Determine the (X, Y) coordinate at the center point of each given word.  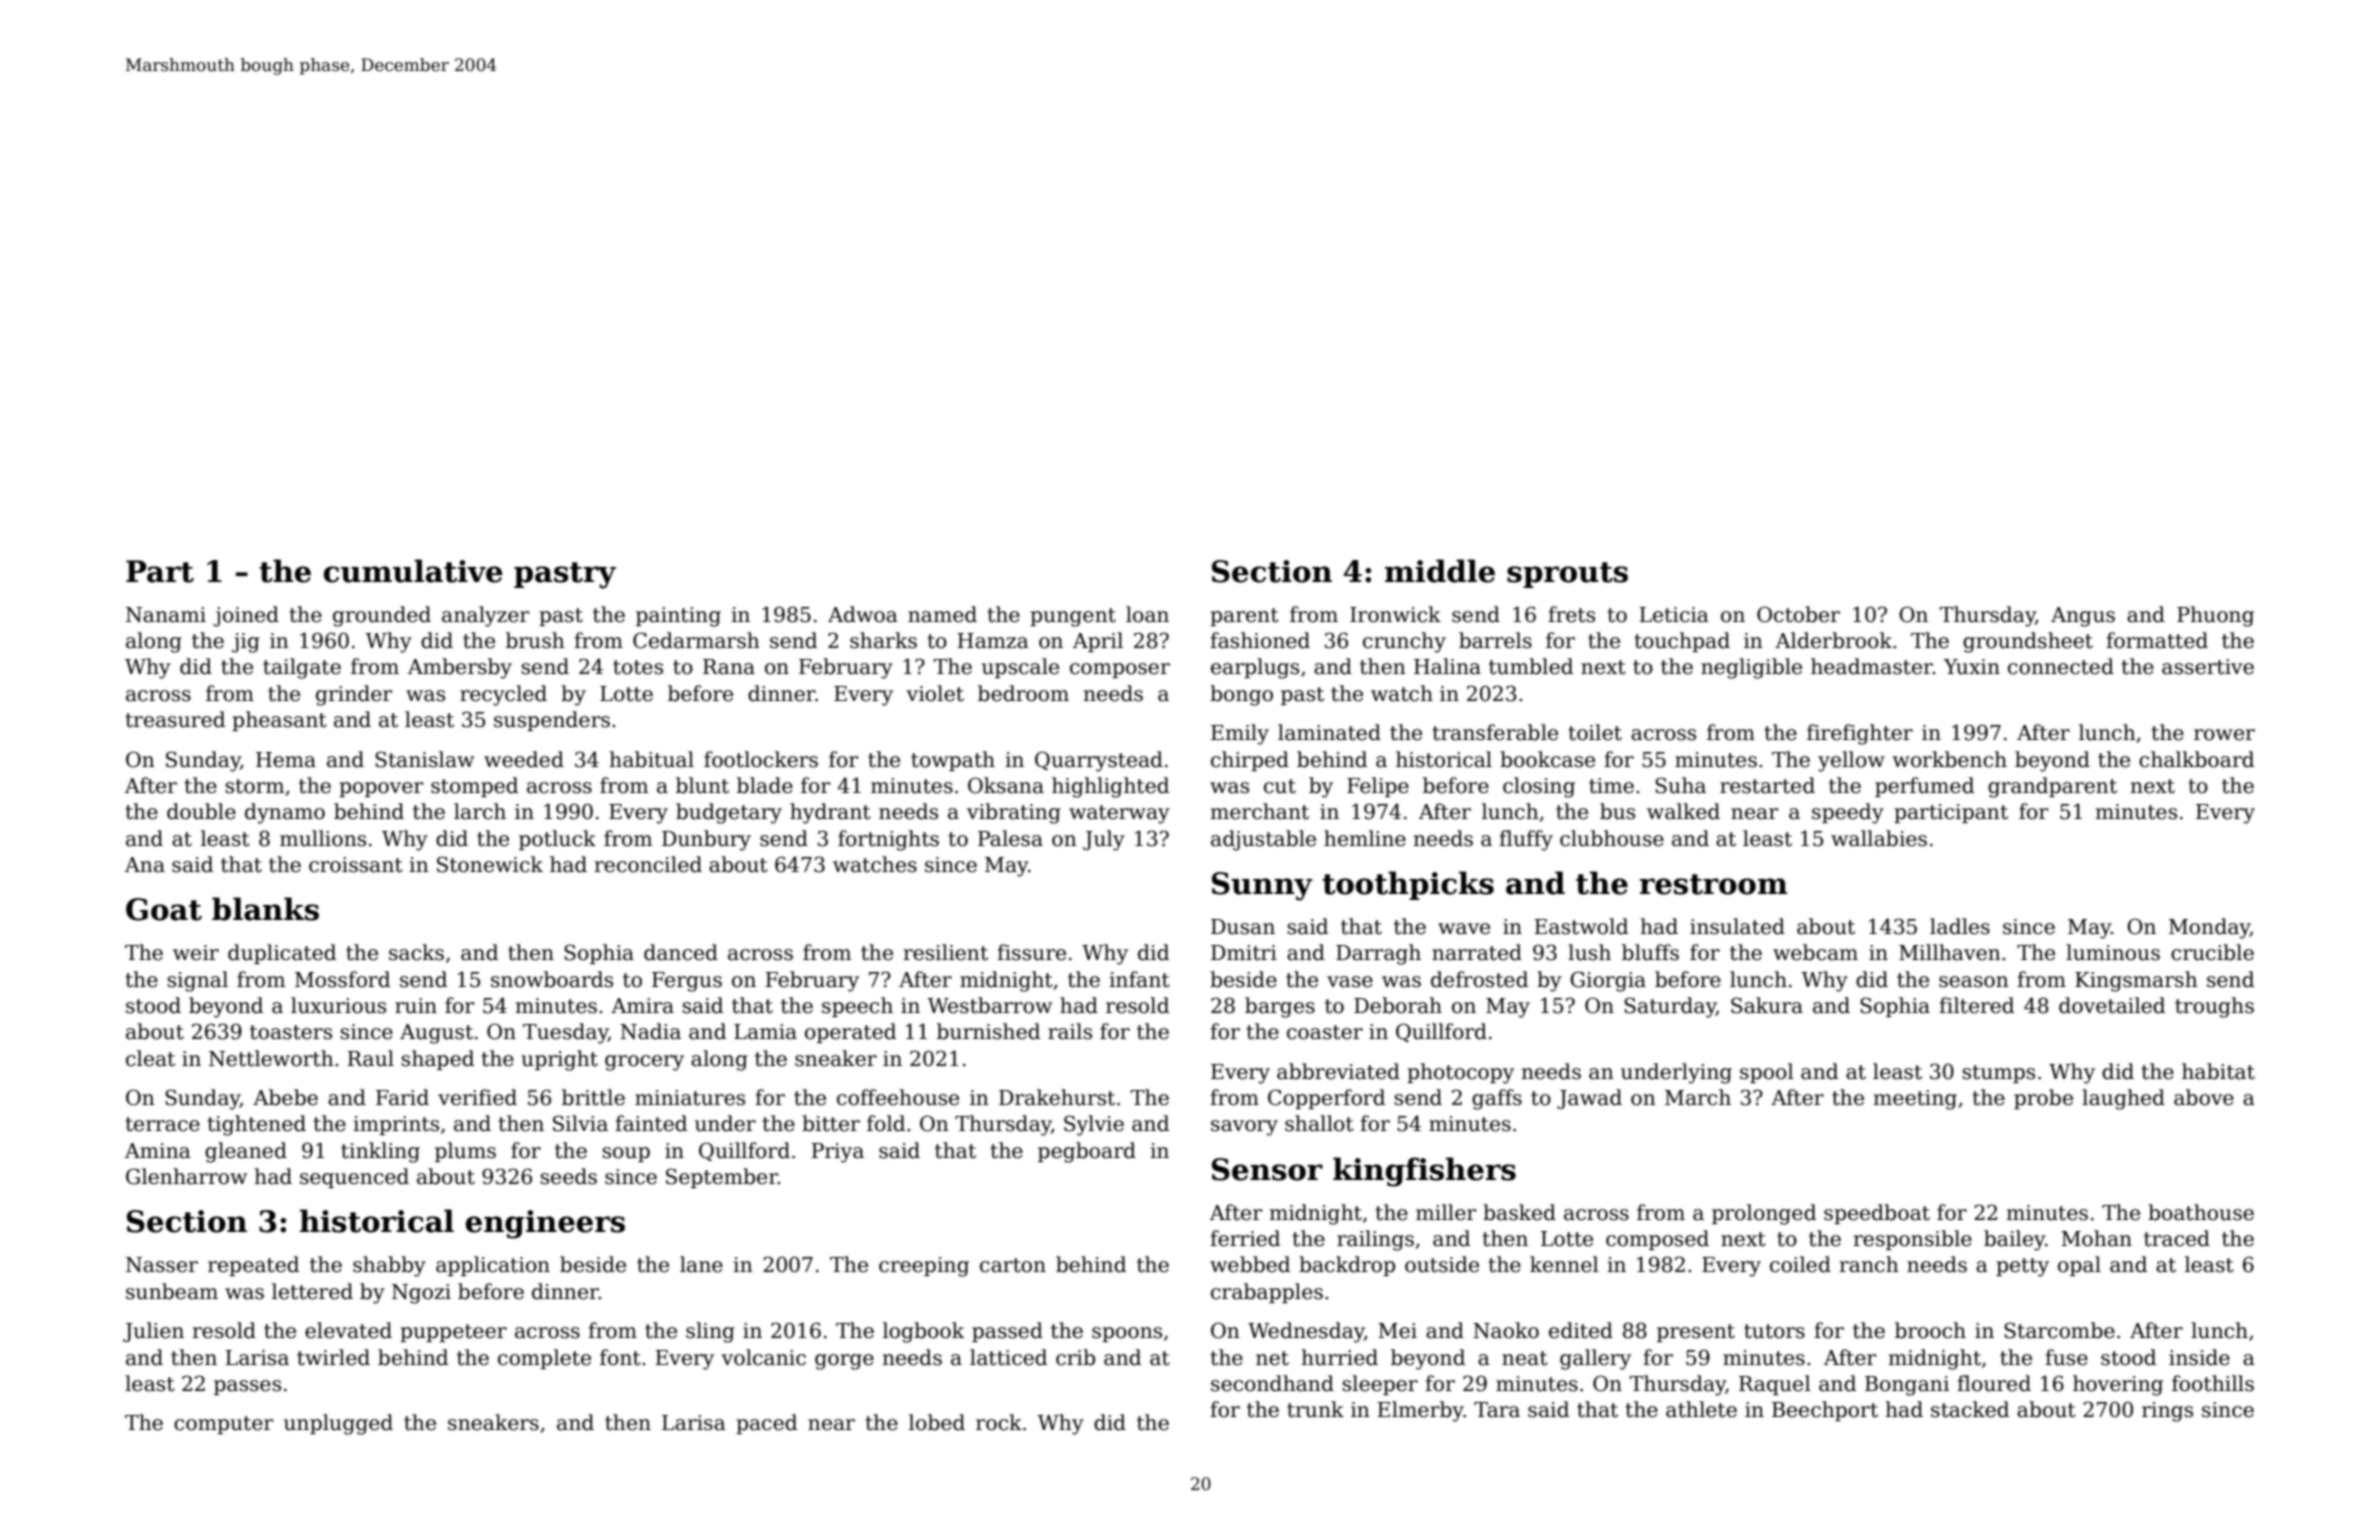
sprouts (1567, 575)
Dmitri (1244, 953)
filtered (1976, 1005)
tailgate (302, 668)
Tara (1497, 1410)
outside (1442, 1264)
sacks (416, 952)
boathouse (2201, 1212)
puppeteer (453, 1333)
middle (1440, 571)
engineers (545, 1224)
